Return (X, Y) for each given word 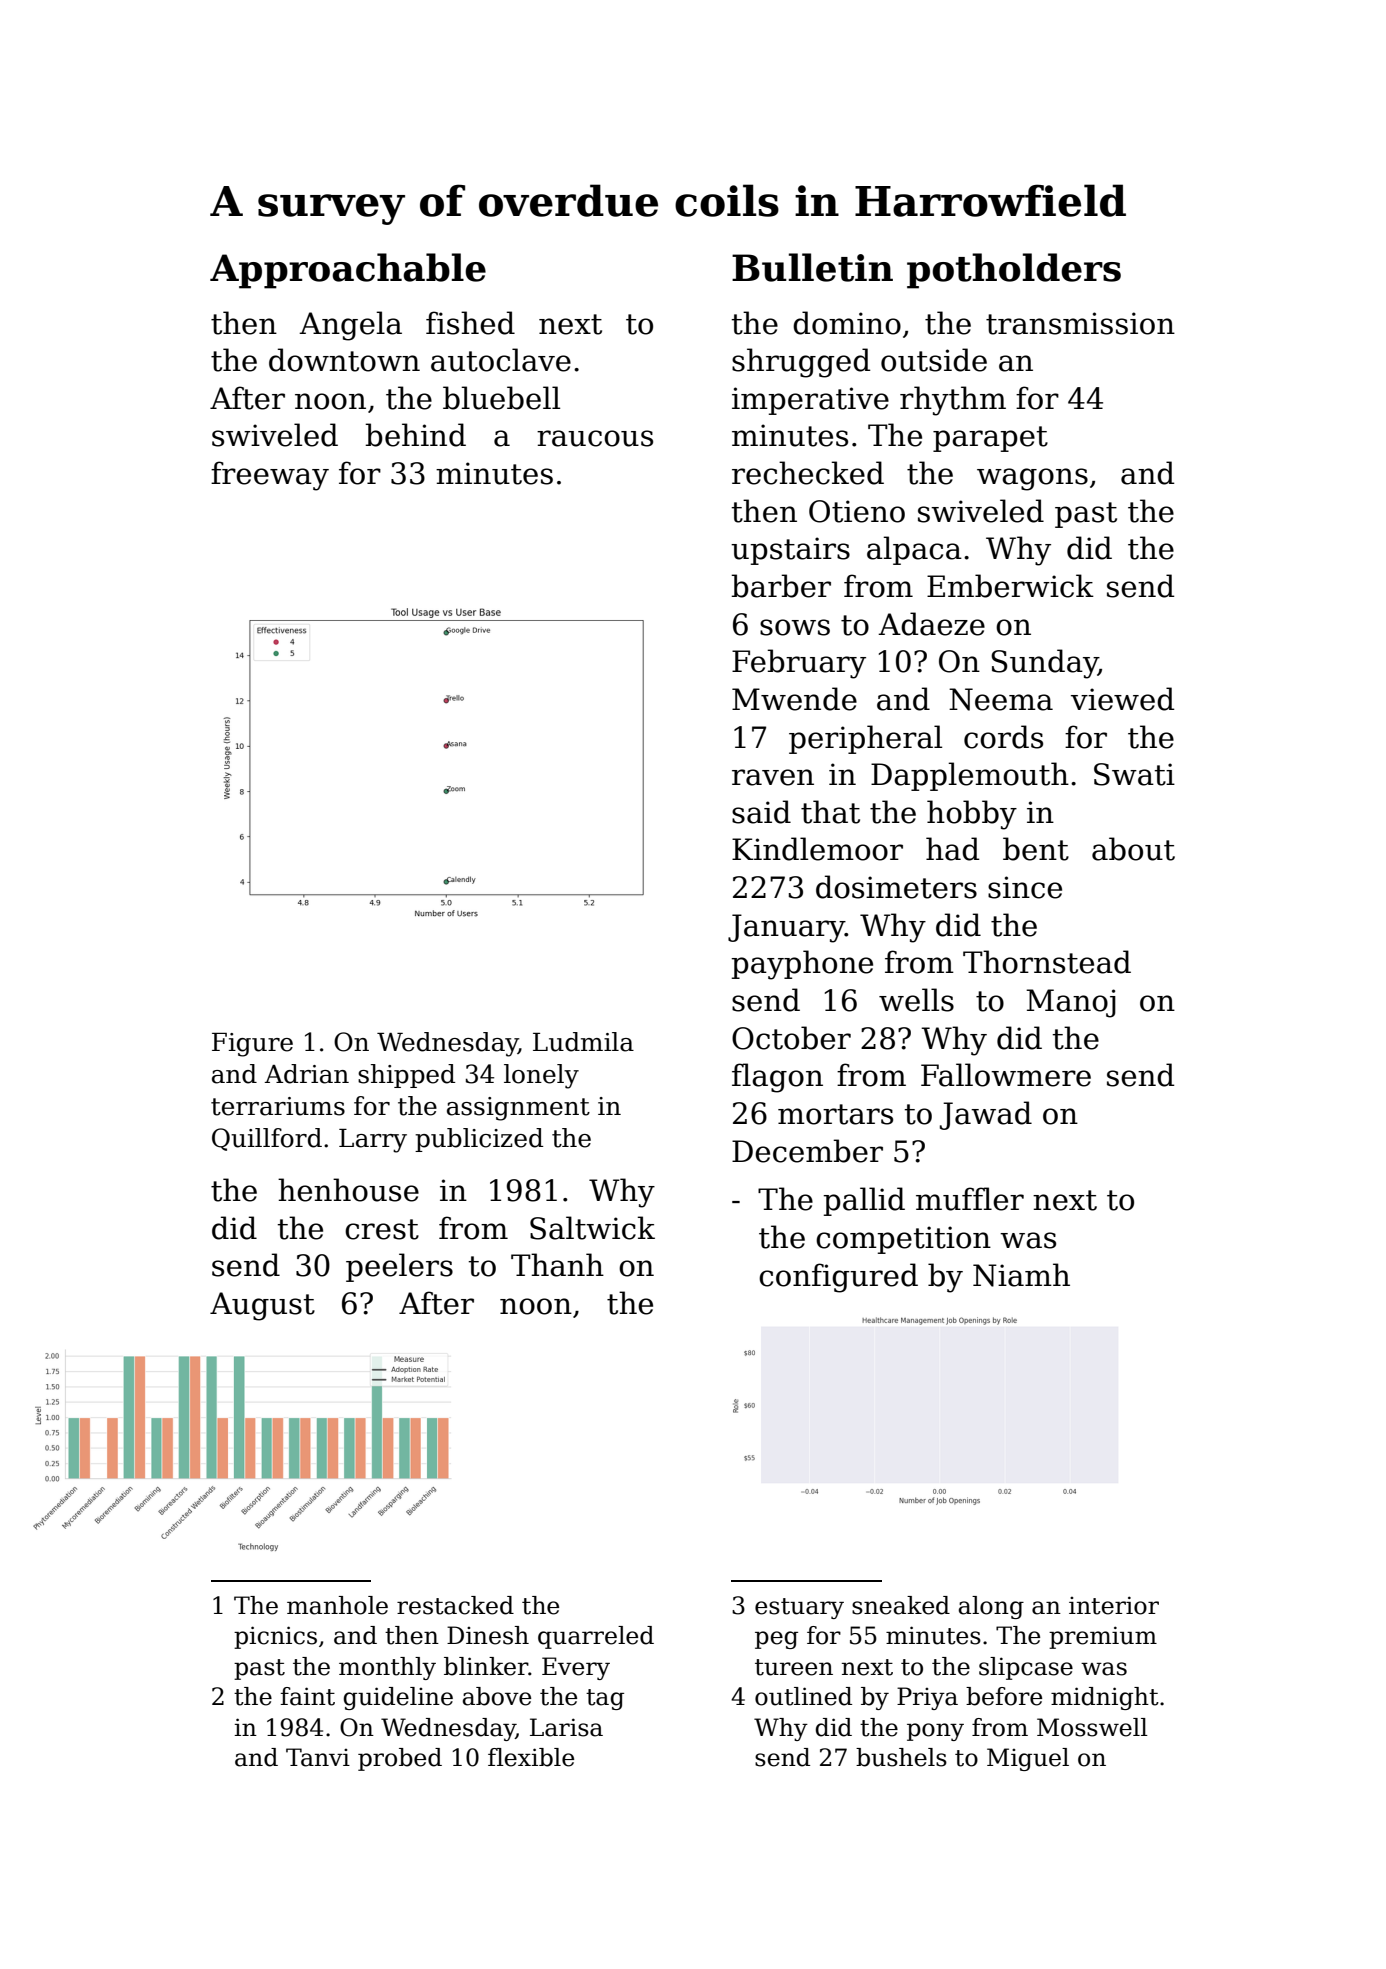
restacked (455, 1605)
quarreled (596, 1637)
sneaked (901, 1605)
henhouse (348, 1190)
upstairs (790, 551)
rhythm (953, 401)
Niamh (1021, 1275)
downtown (344, 360)
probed (400, 1759)
